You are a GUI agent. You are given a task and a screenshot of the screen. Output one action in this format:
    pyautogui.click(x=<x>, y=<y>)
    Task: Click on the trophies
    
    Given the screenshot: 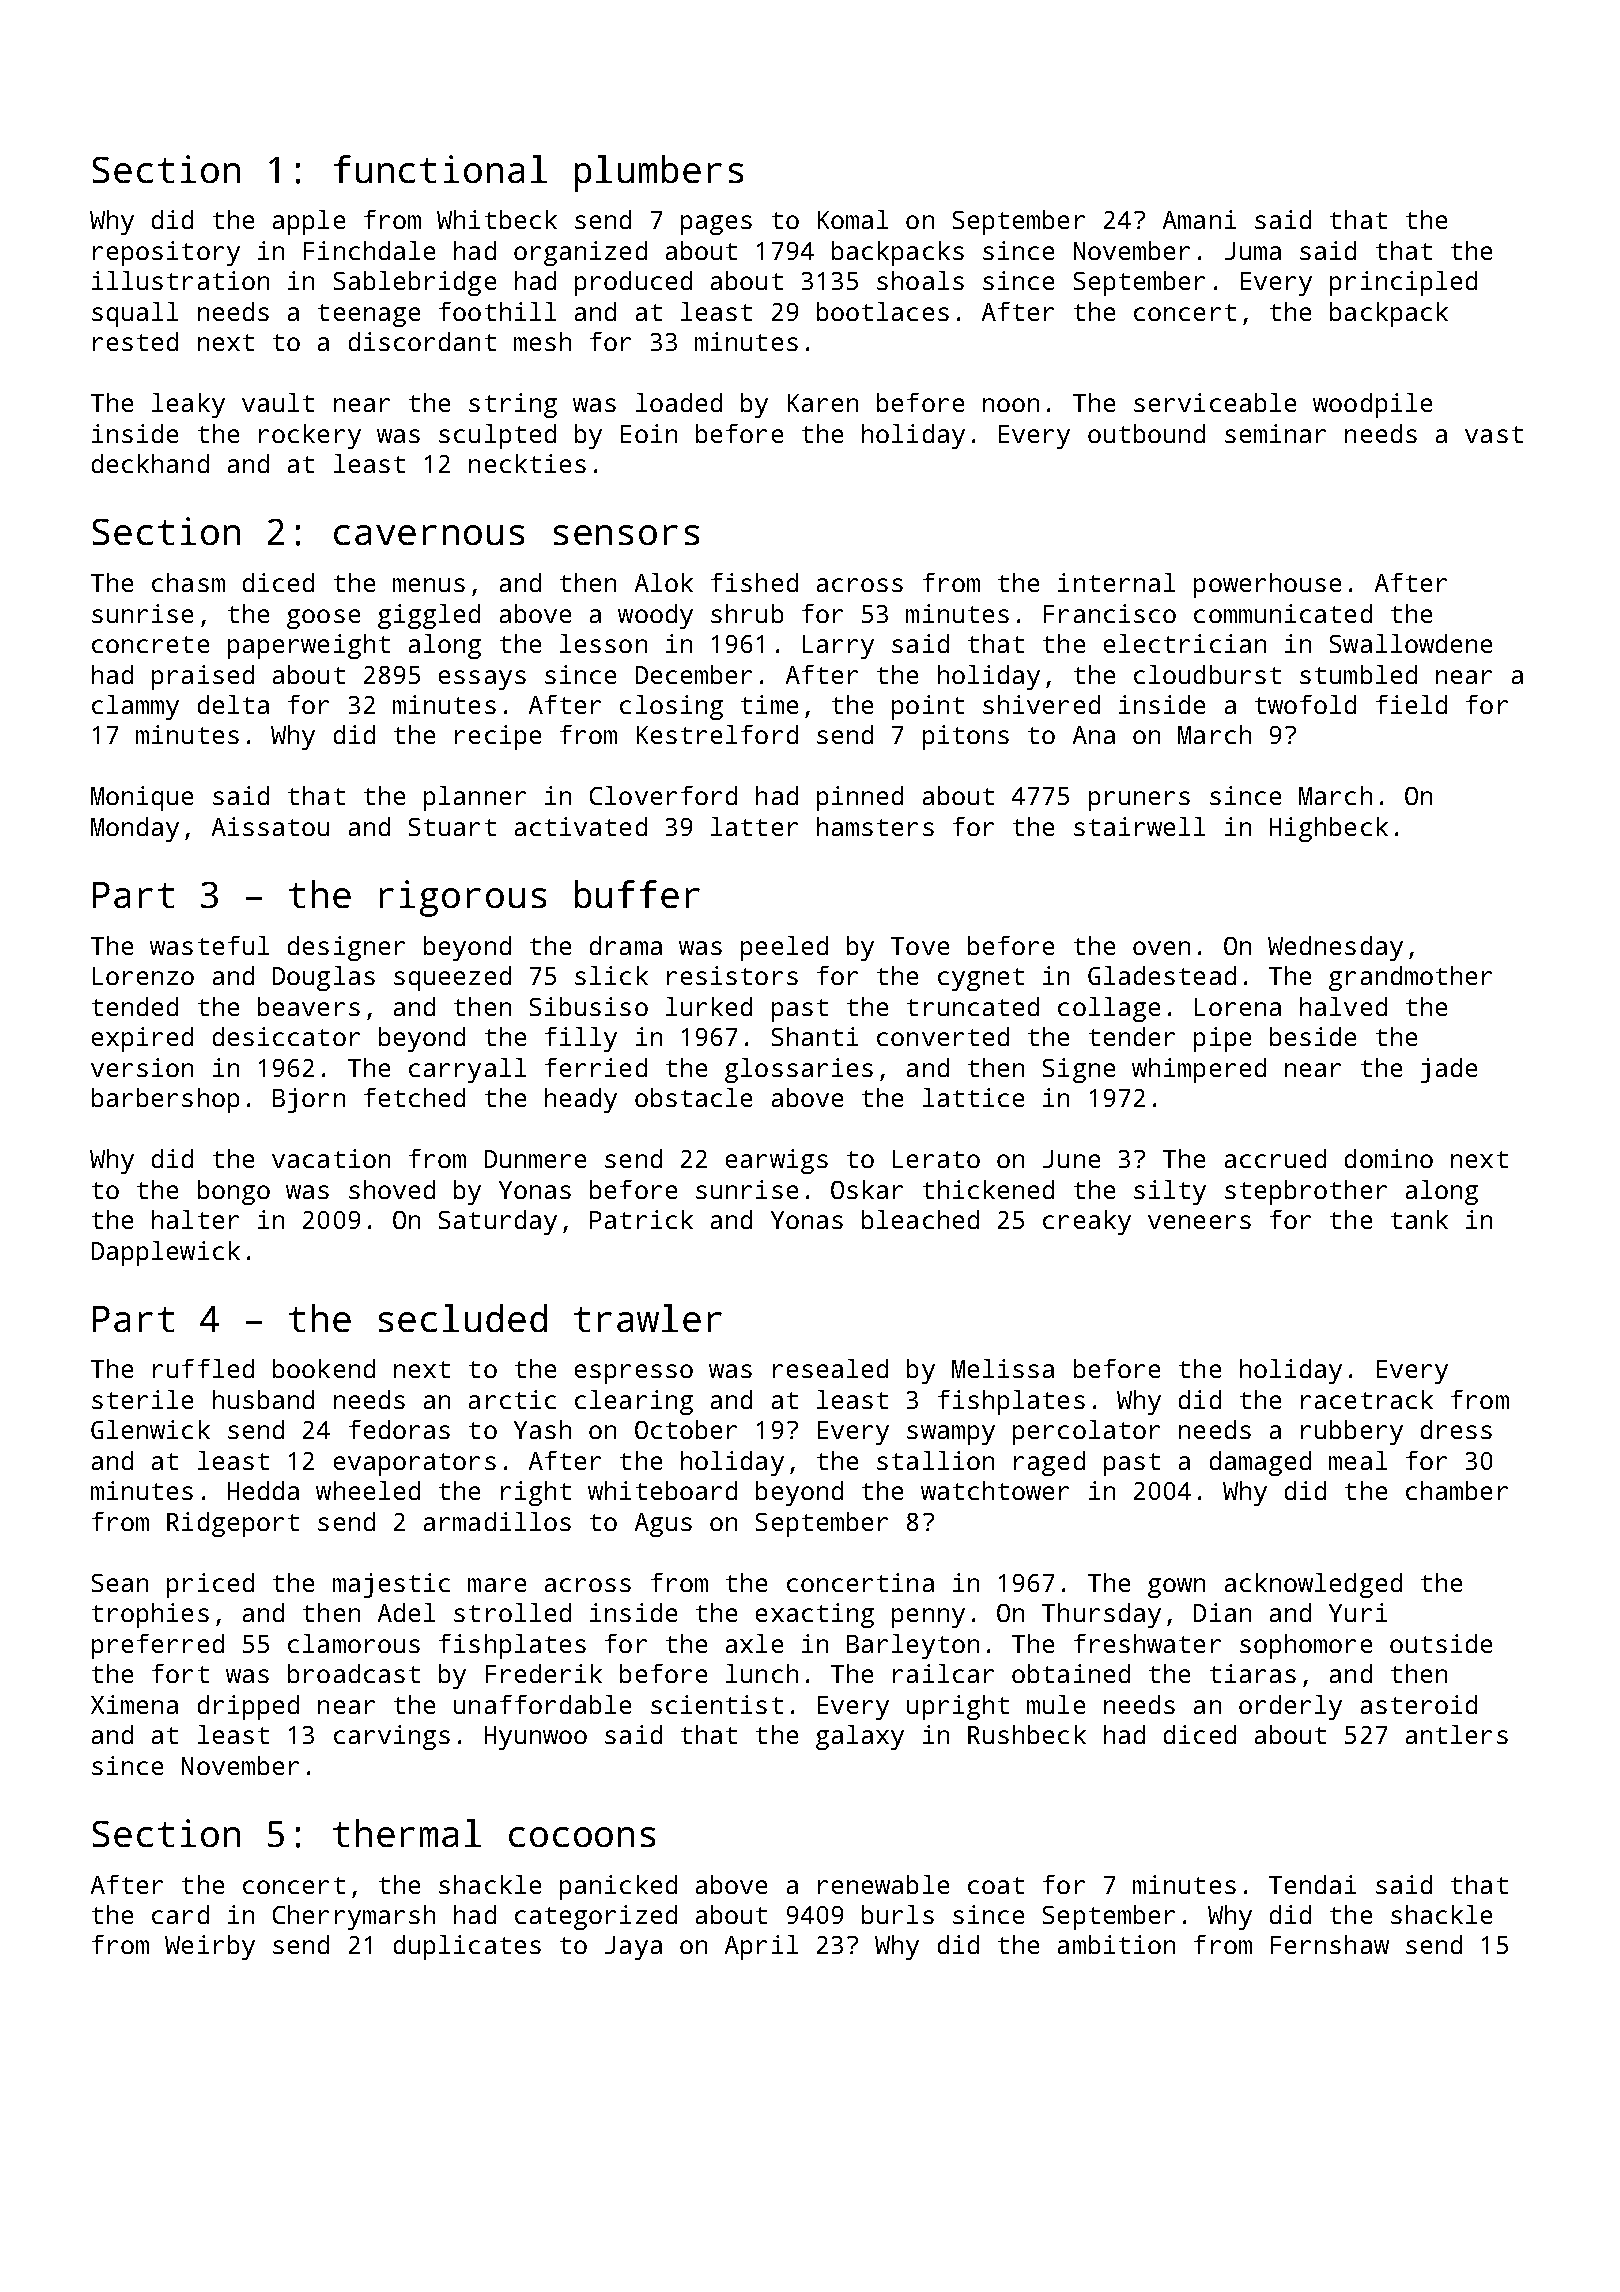 What is the action you would take?
    pyautogui.click(x=150, y=1615)
